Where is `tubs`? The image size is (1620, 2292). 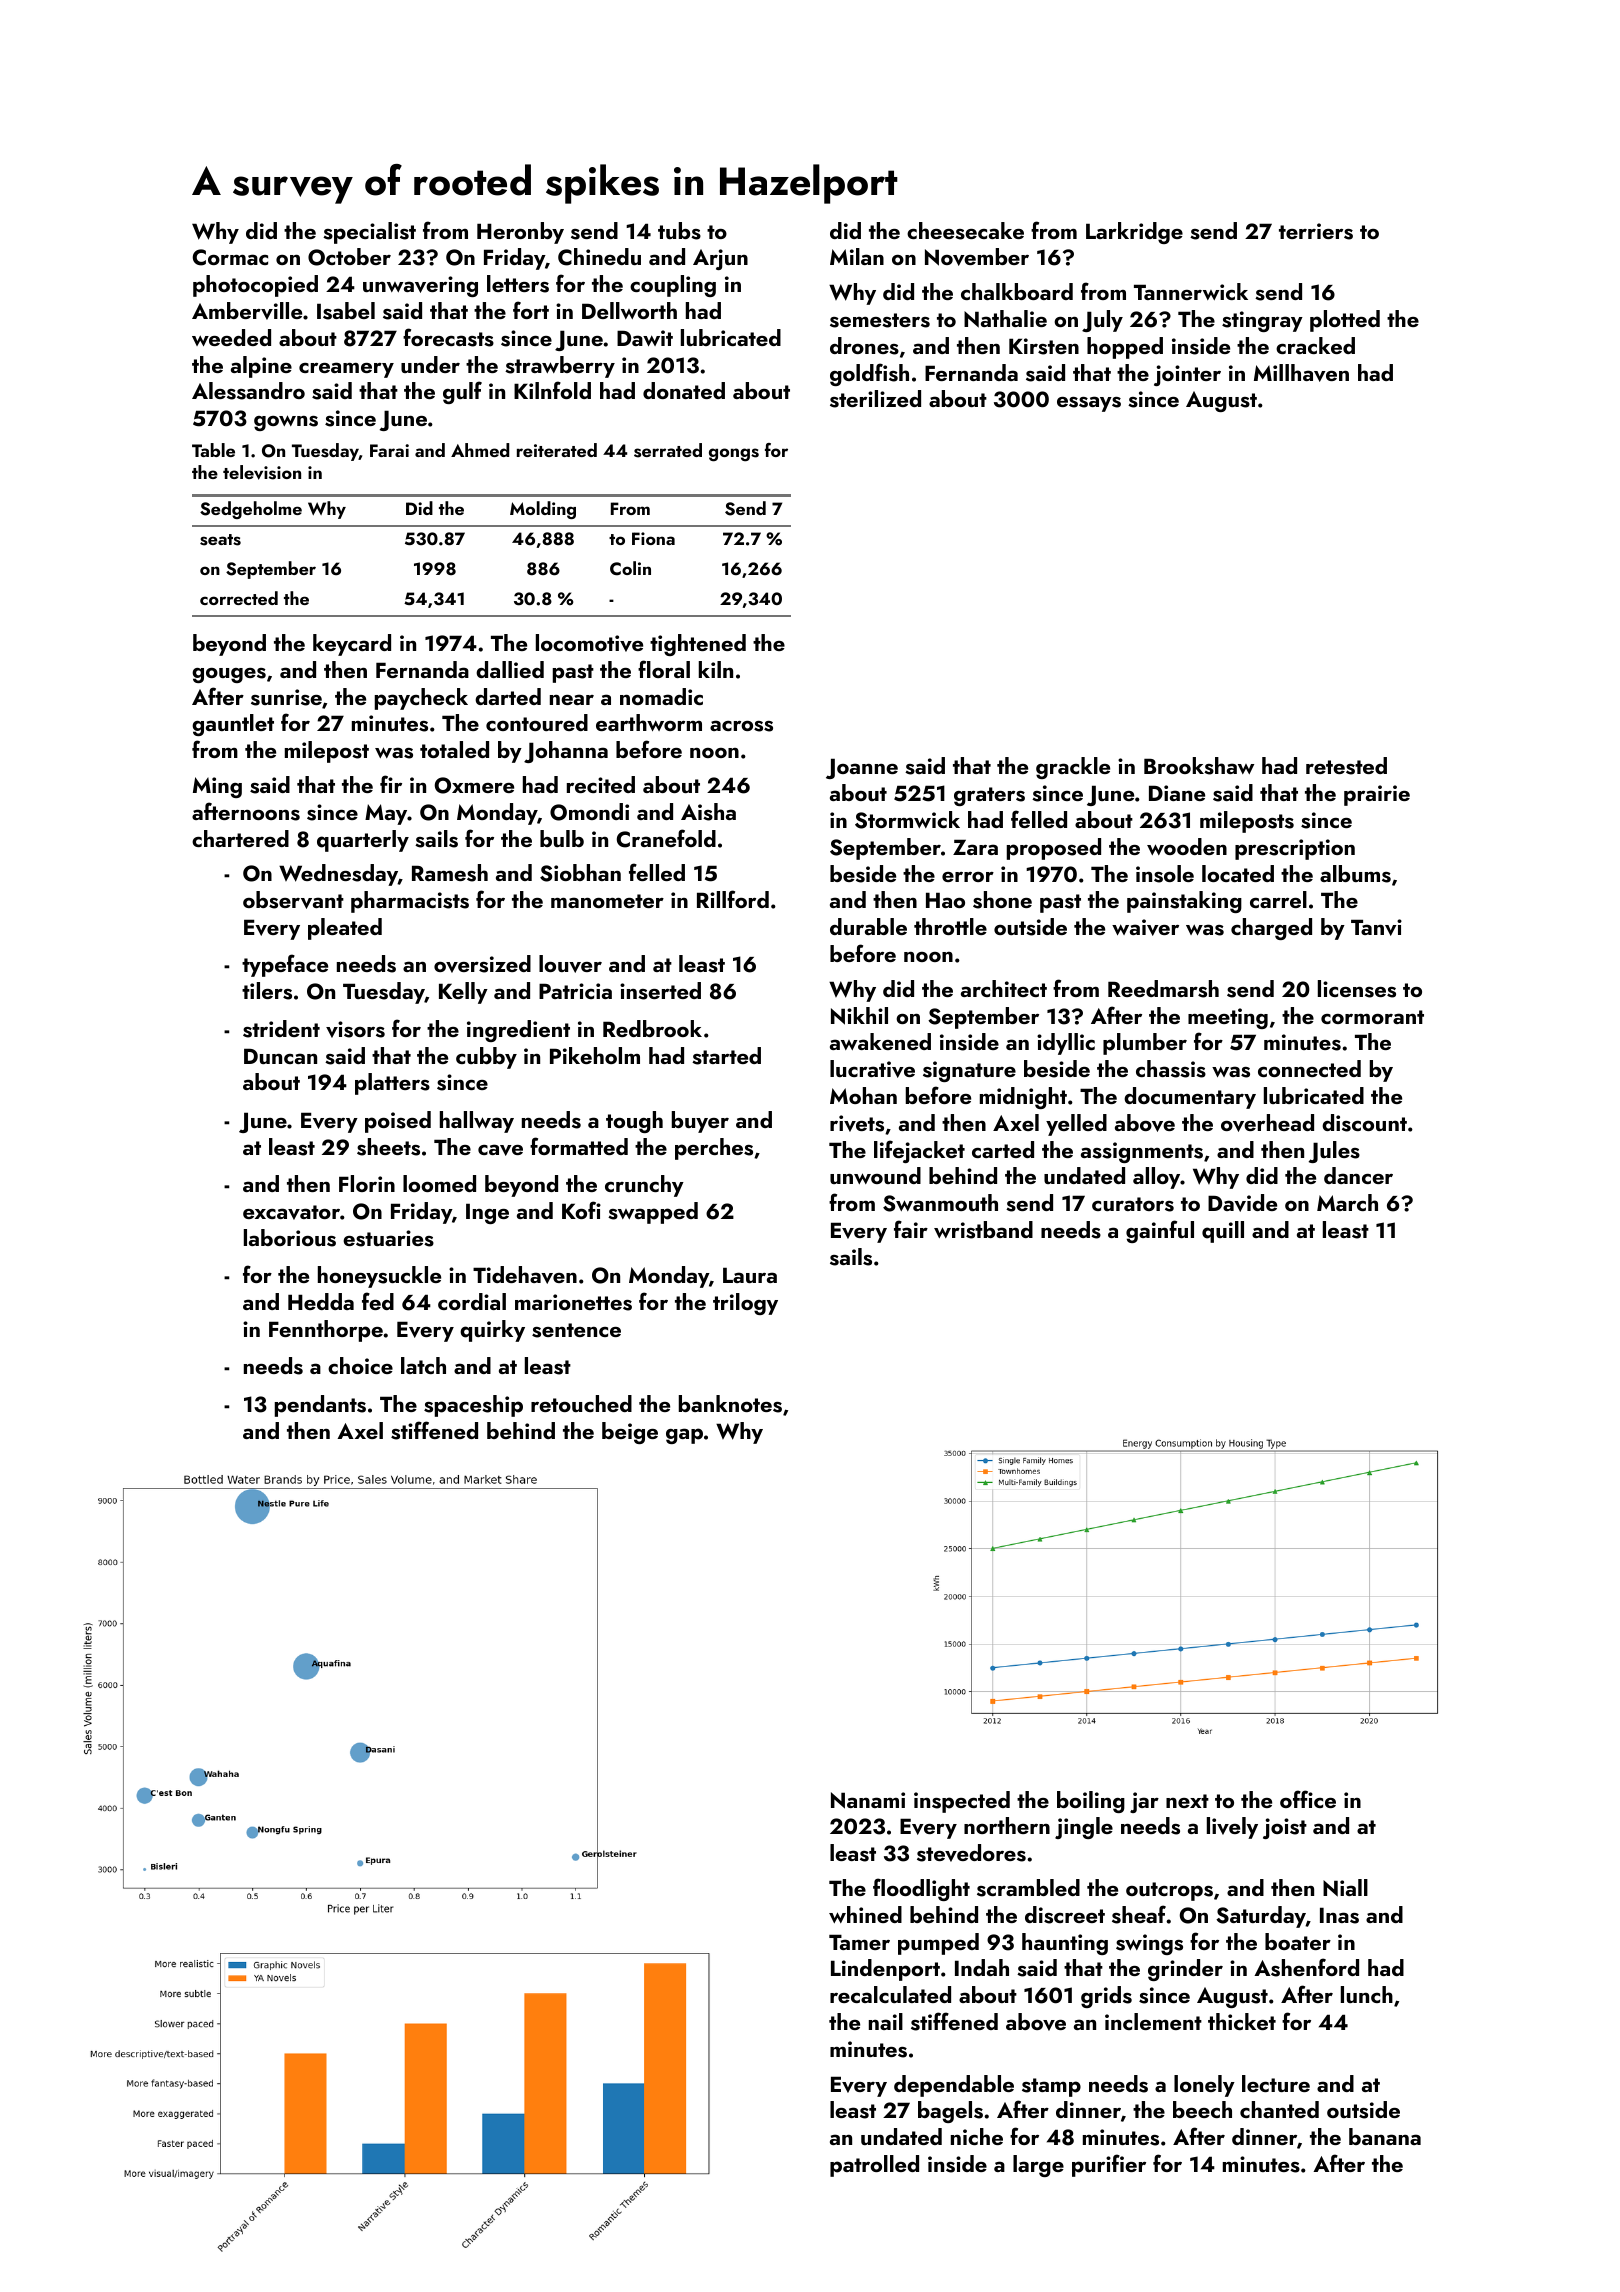 tubs is located at coordinates (679, 231).
